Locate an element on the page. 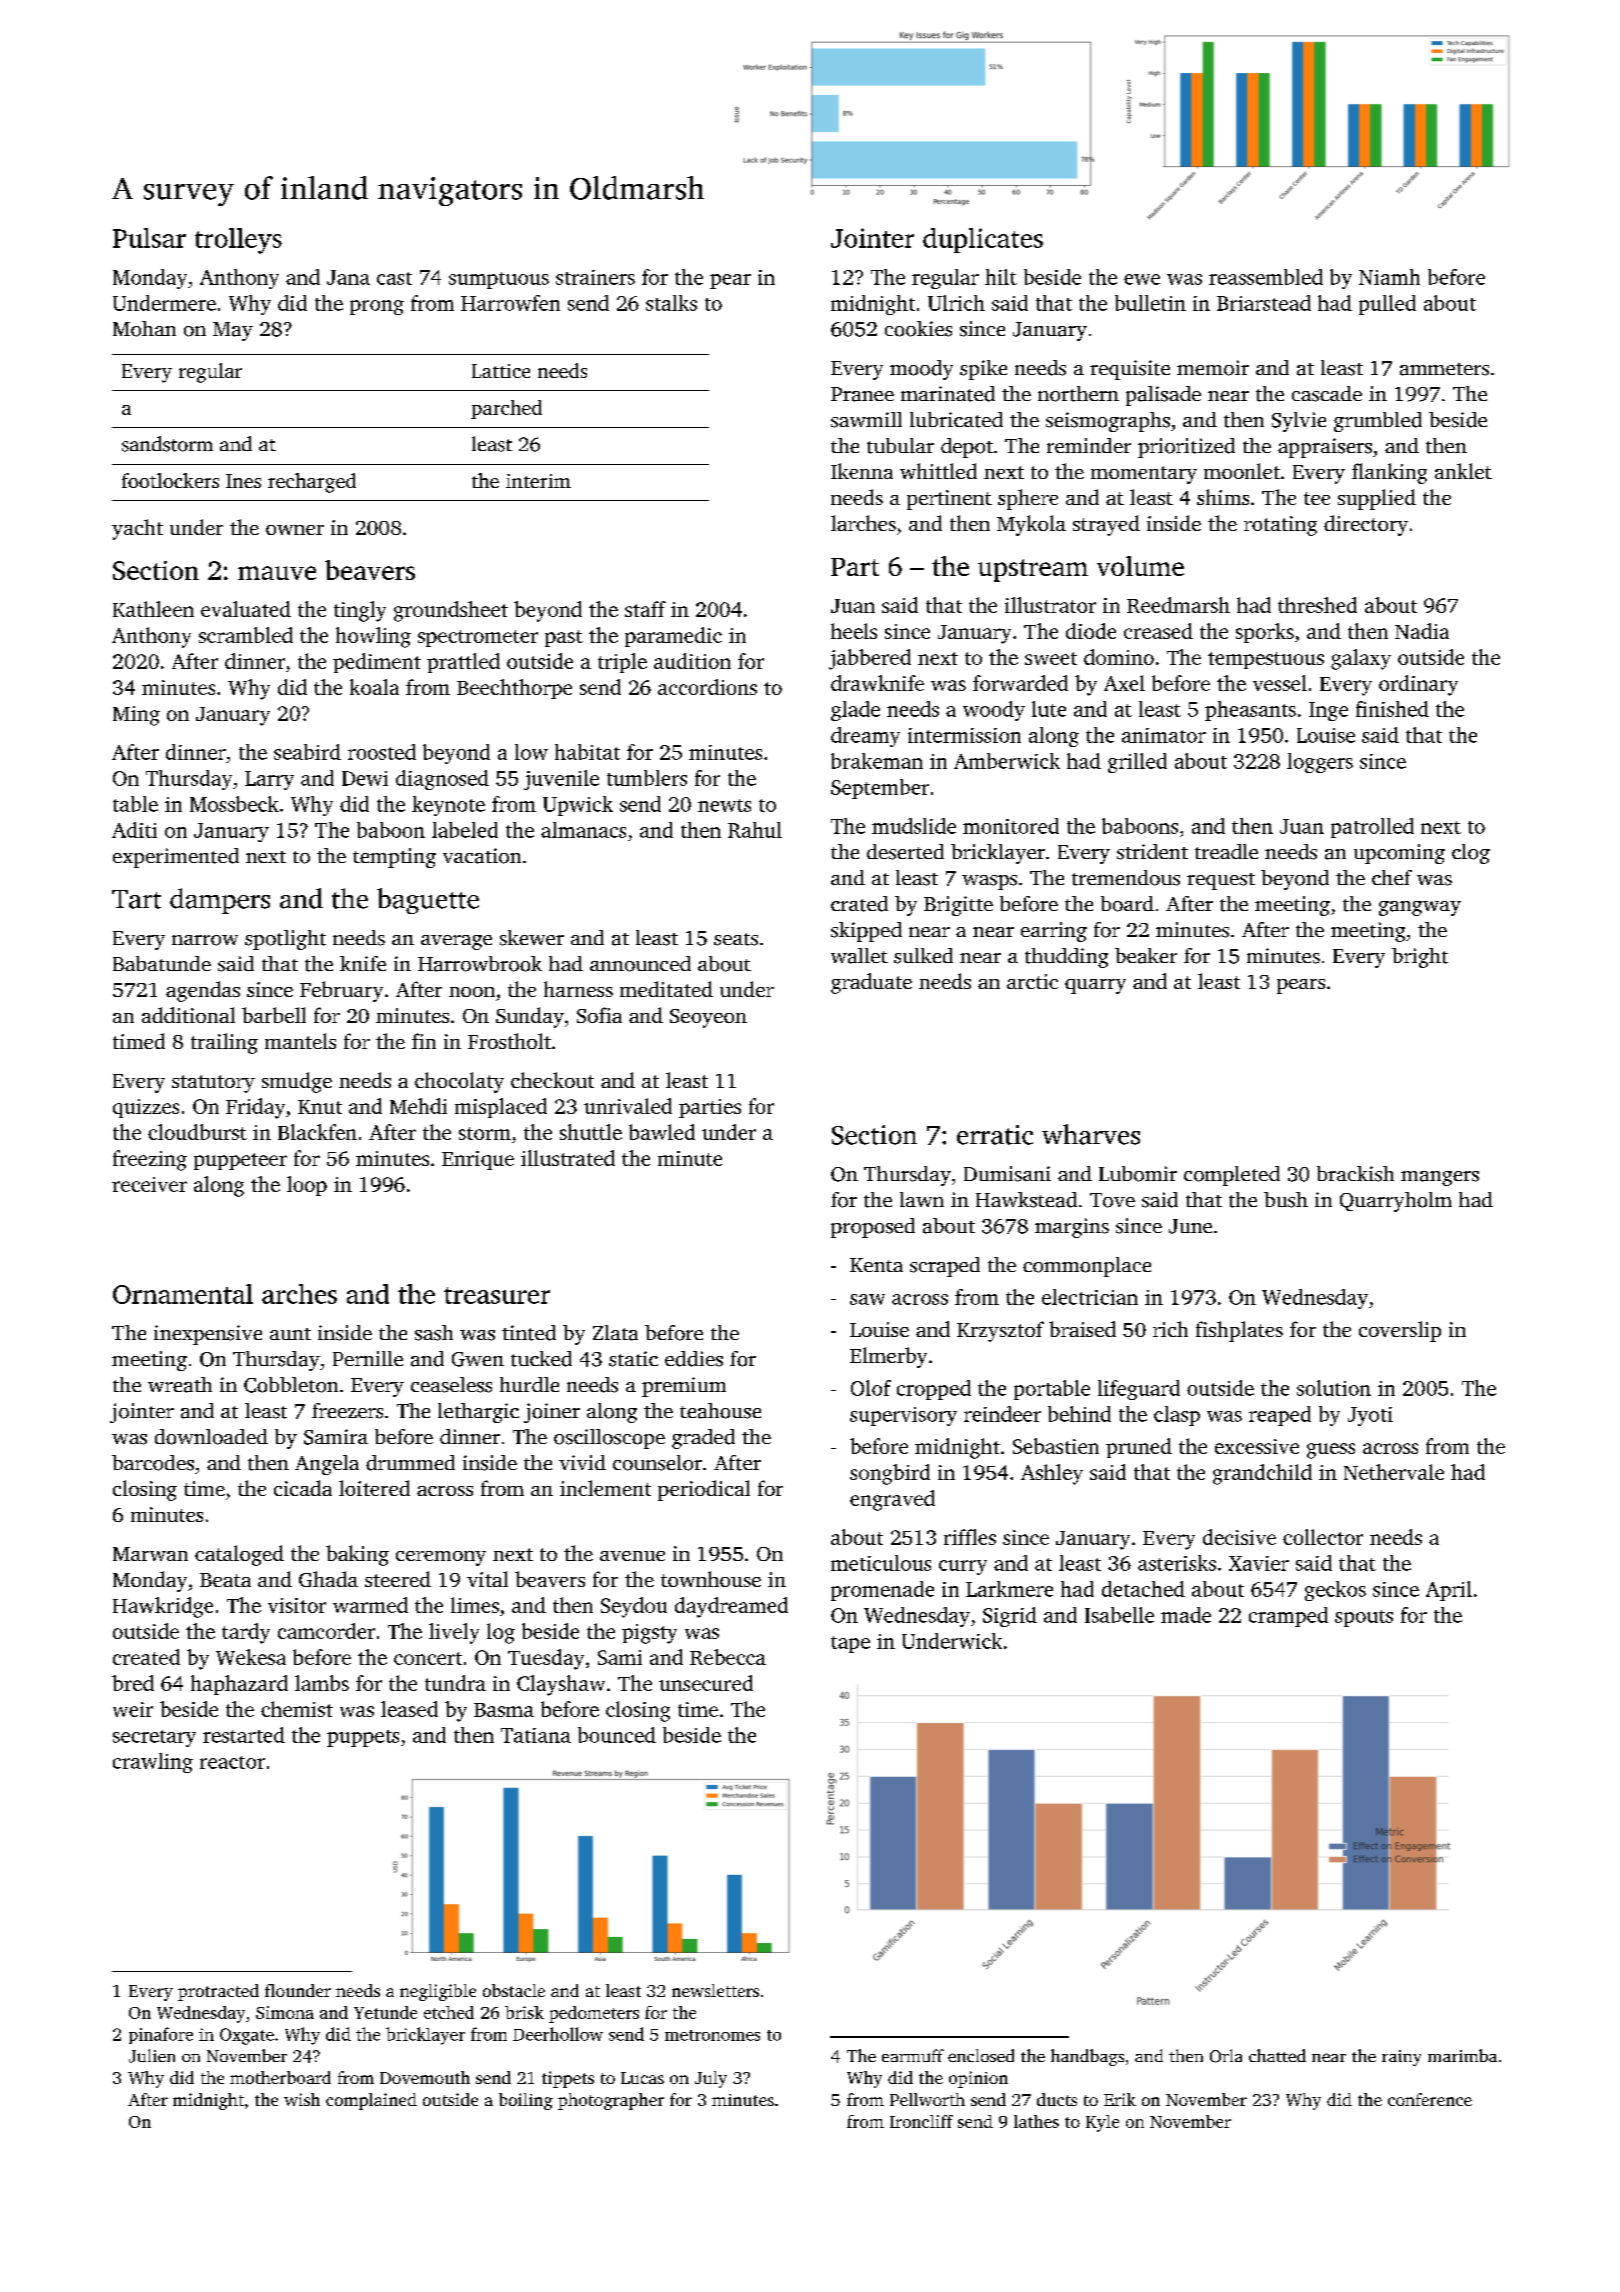 The image size is (1620, 2292). loop is located at coordinates (307, 1186).
